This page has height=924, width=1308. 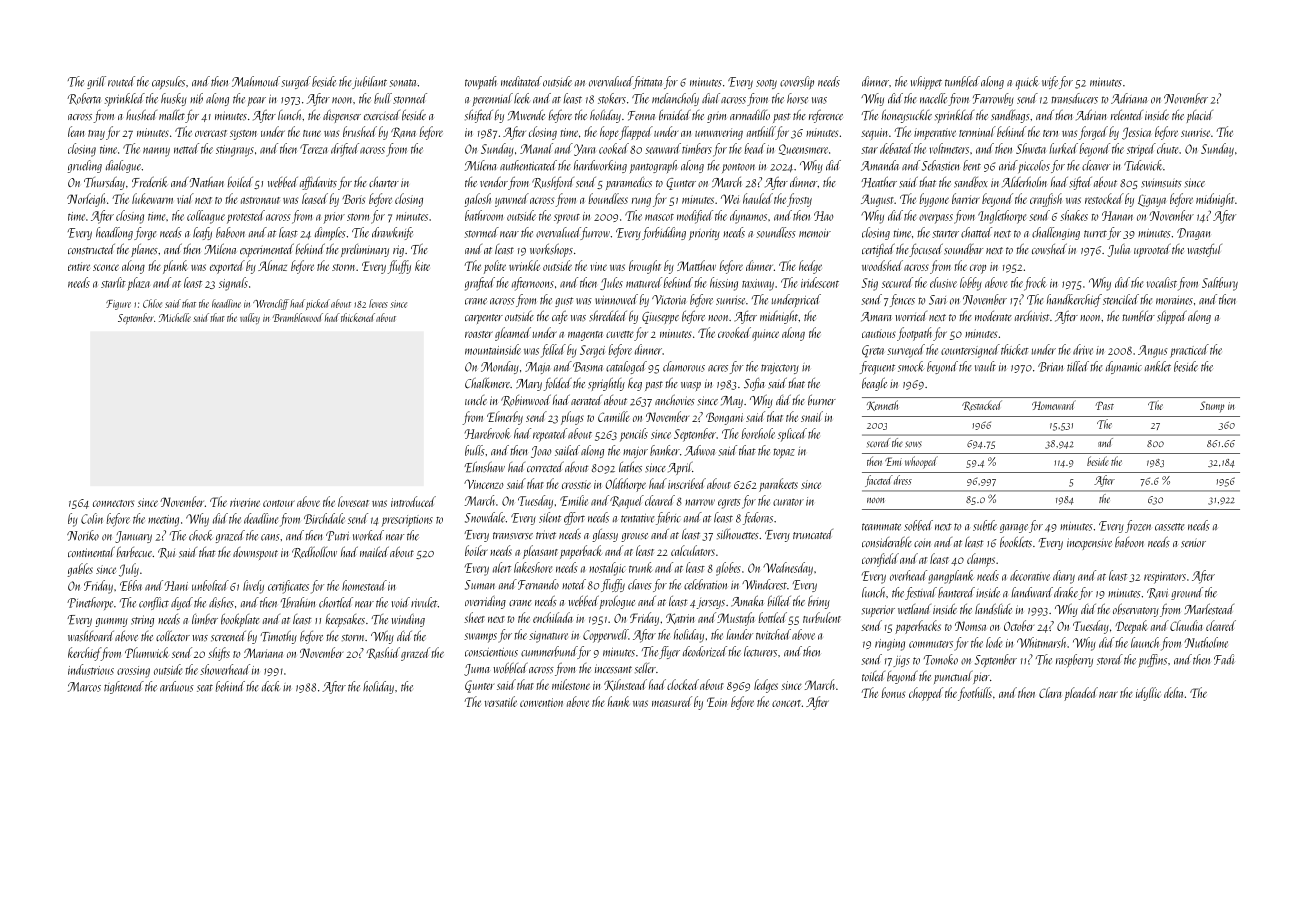 I want to click on levees, so click(x=378, y=303).
